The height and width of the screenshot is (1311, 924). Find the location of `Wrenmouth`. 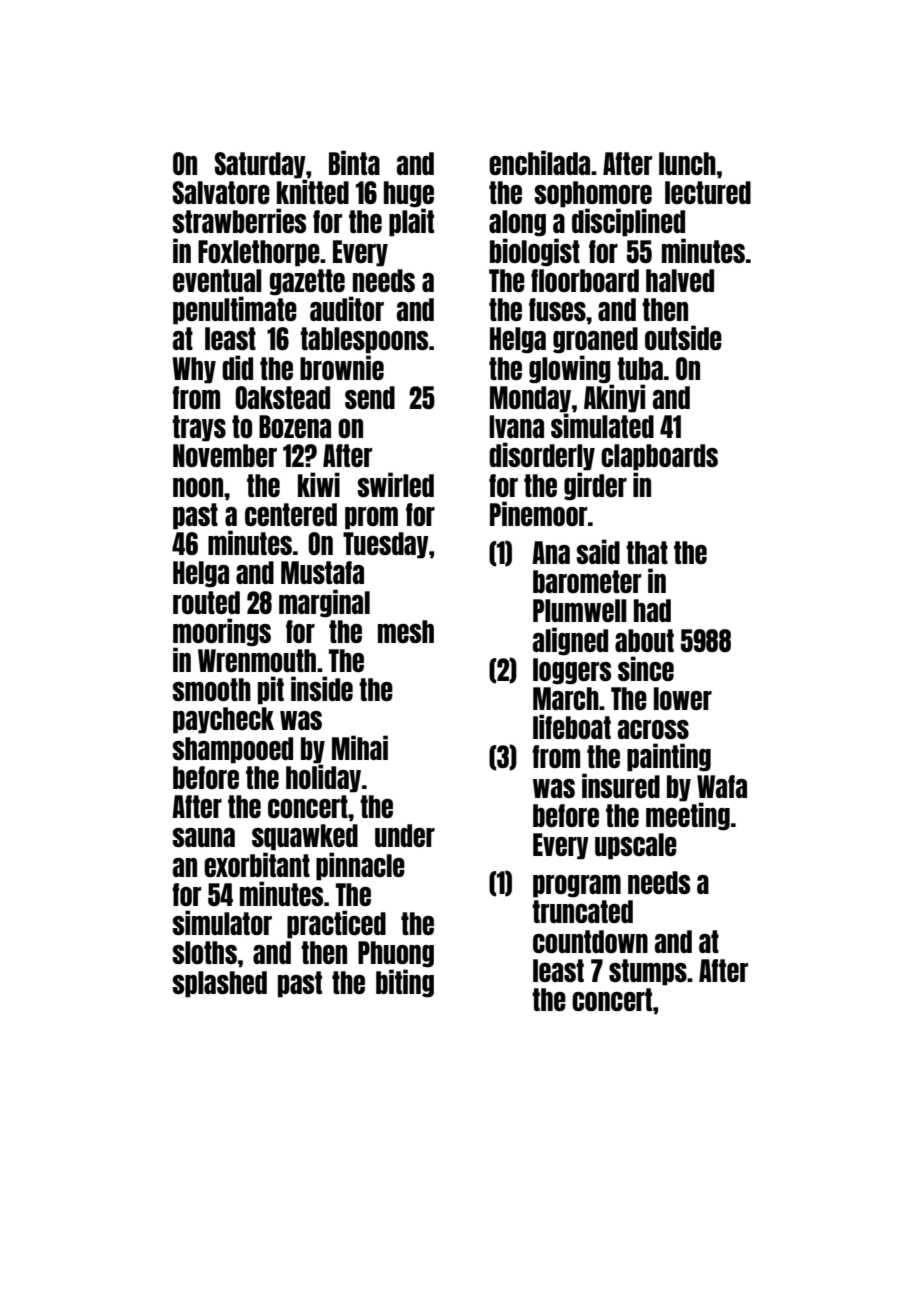

Wrenmouth is located at coordinates (257, 660).
